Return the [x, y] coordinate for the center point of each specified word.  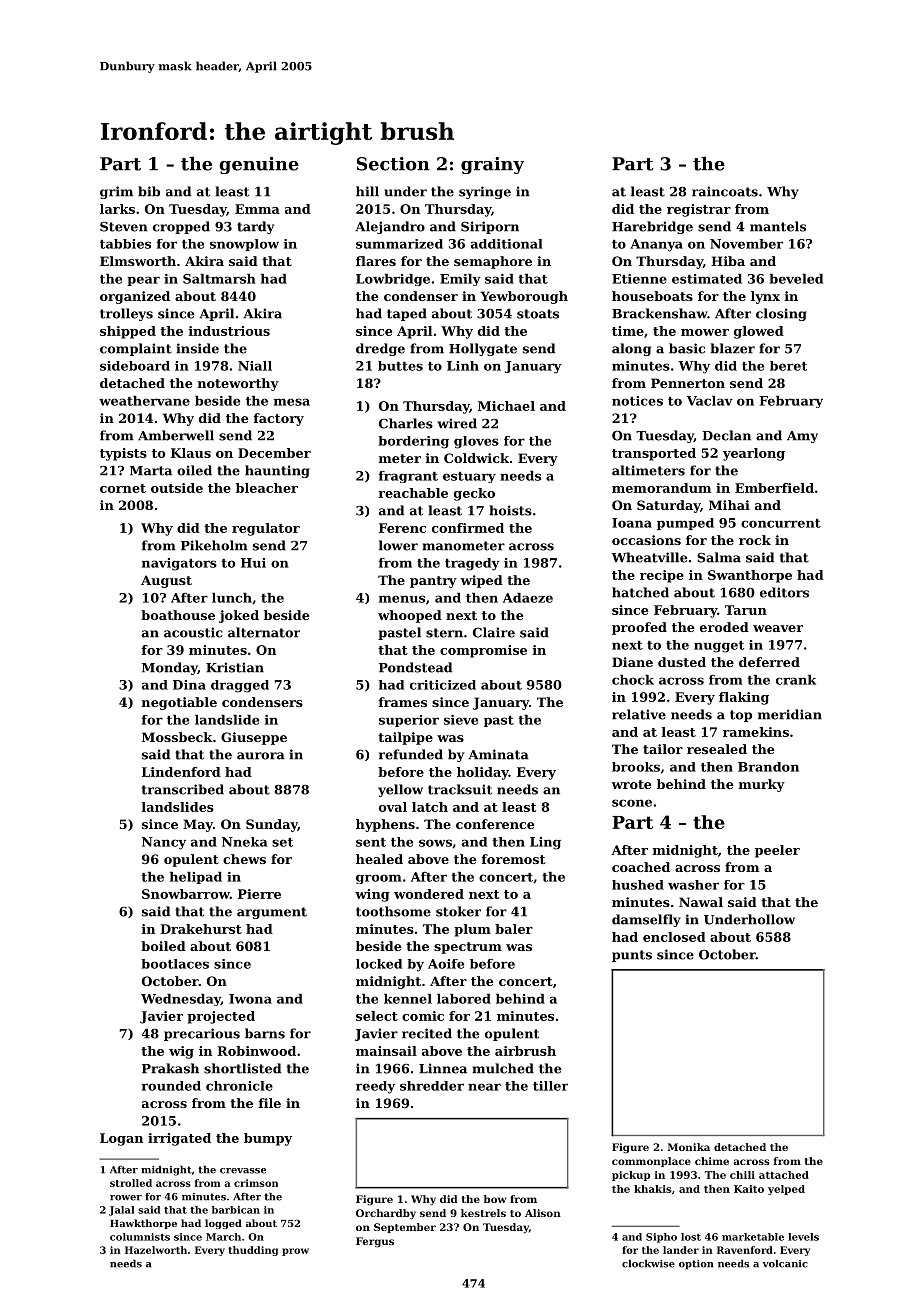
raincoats [725, 191]
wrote [631, 784]
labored [464, 999]
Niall [255, 366]
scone [632, 803]
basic [687, 348]
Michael [506, 406]
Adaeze [528, 598]
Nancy [164, 843]
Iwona [250, 999]
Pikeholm [214, 545]
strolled [131, 1183]
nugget [719, 647]
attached [784, 1175]
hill [367, 191]
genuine [259, 165]
